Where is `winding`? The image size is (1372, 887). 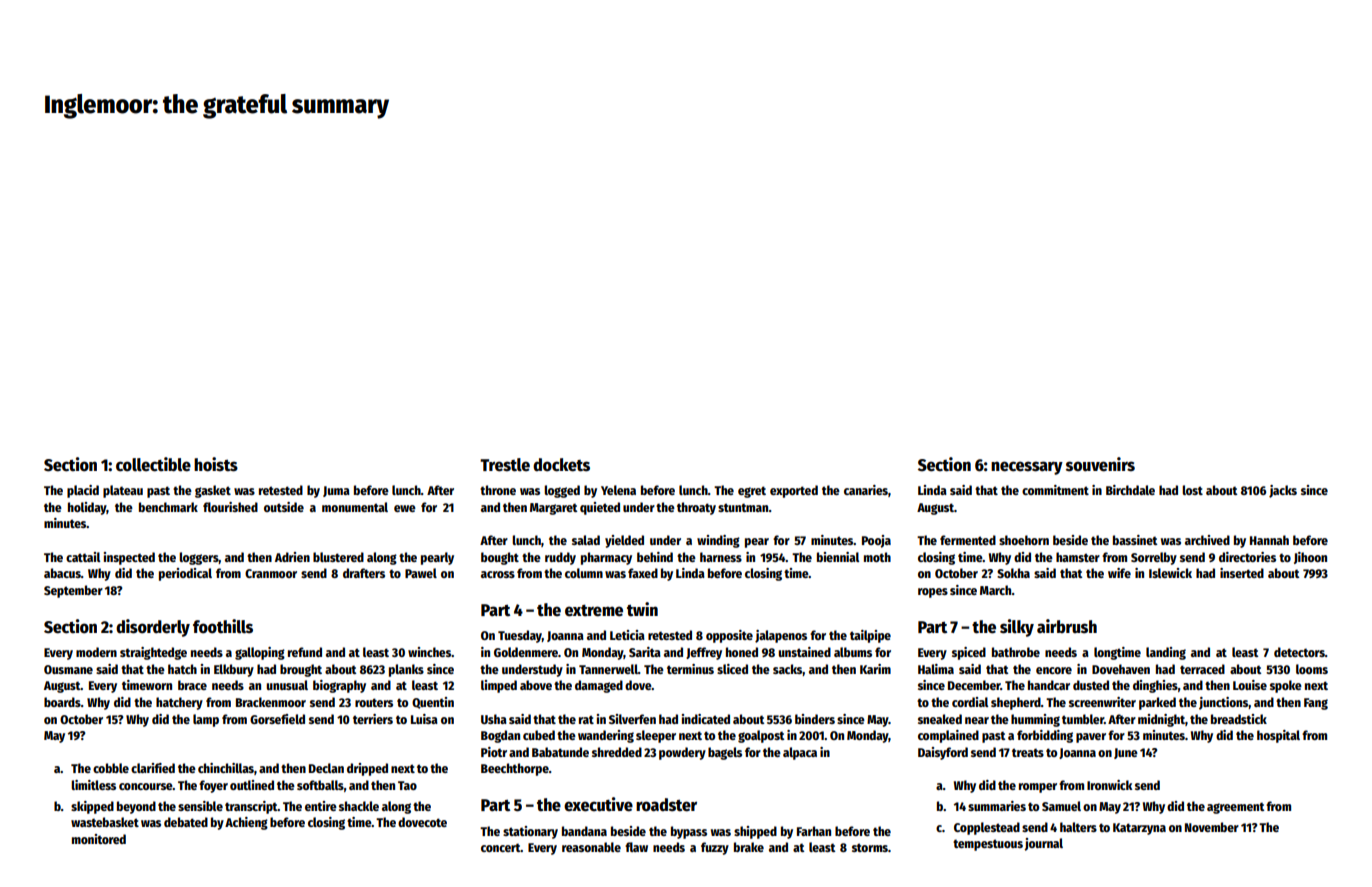
winding is located at coordinates (718, 541).
